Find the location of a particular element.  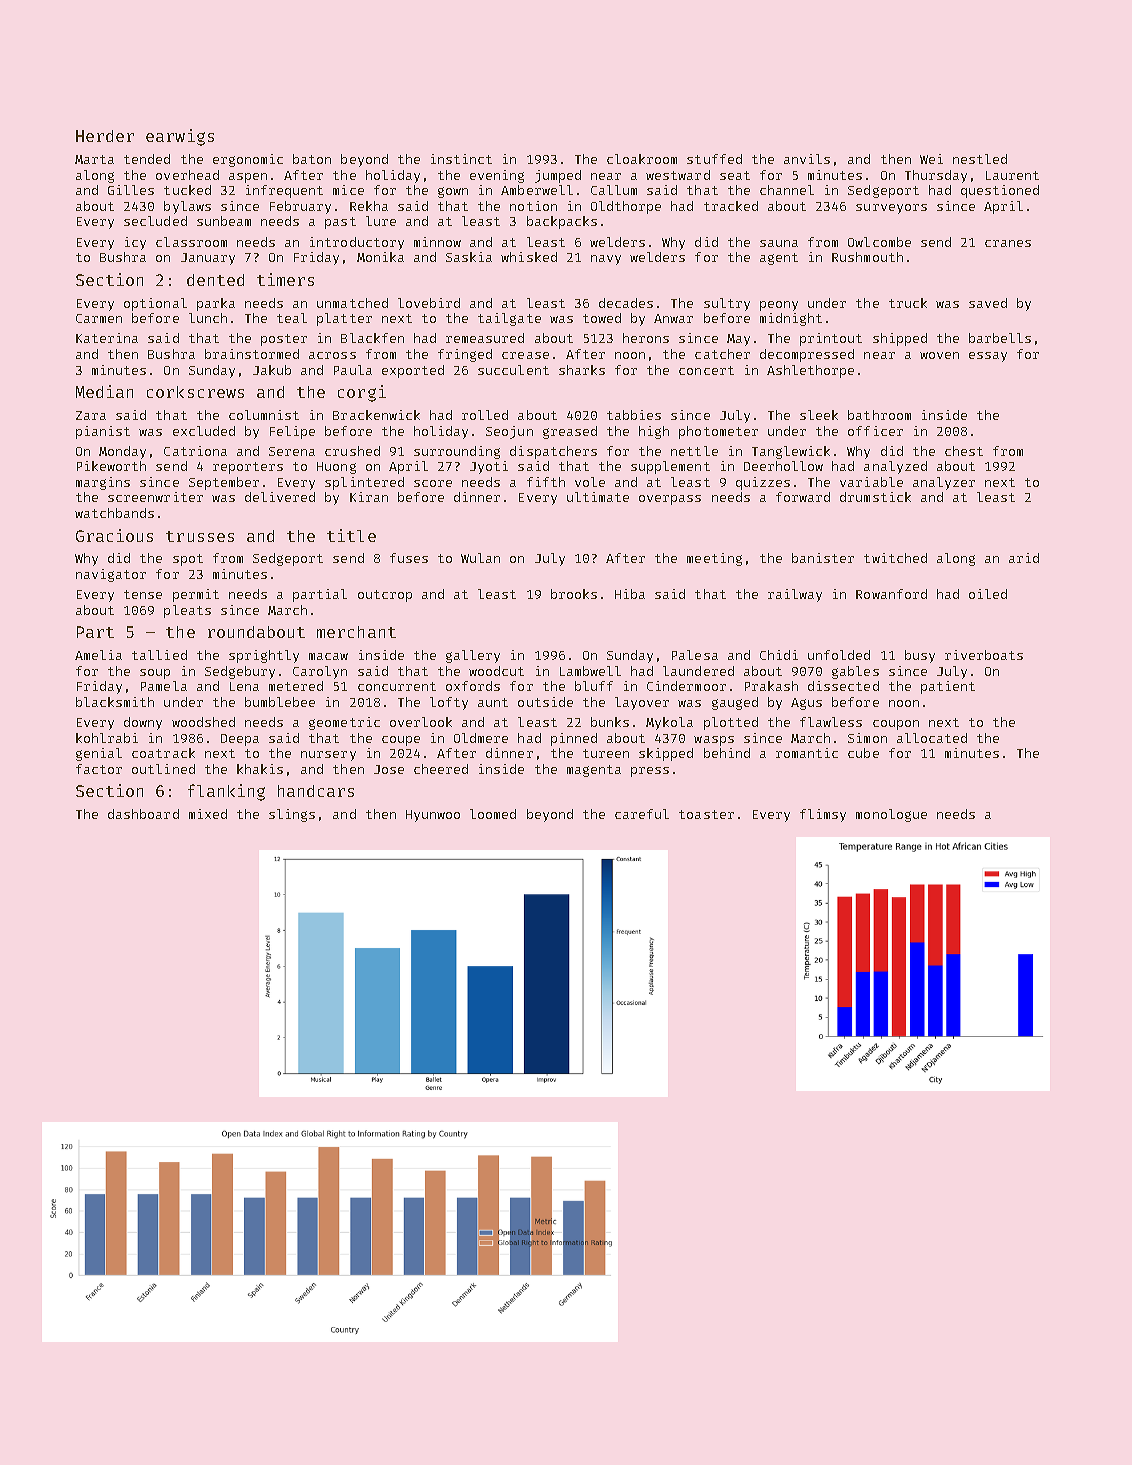

whisked is located at coordinates (529, 257).
